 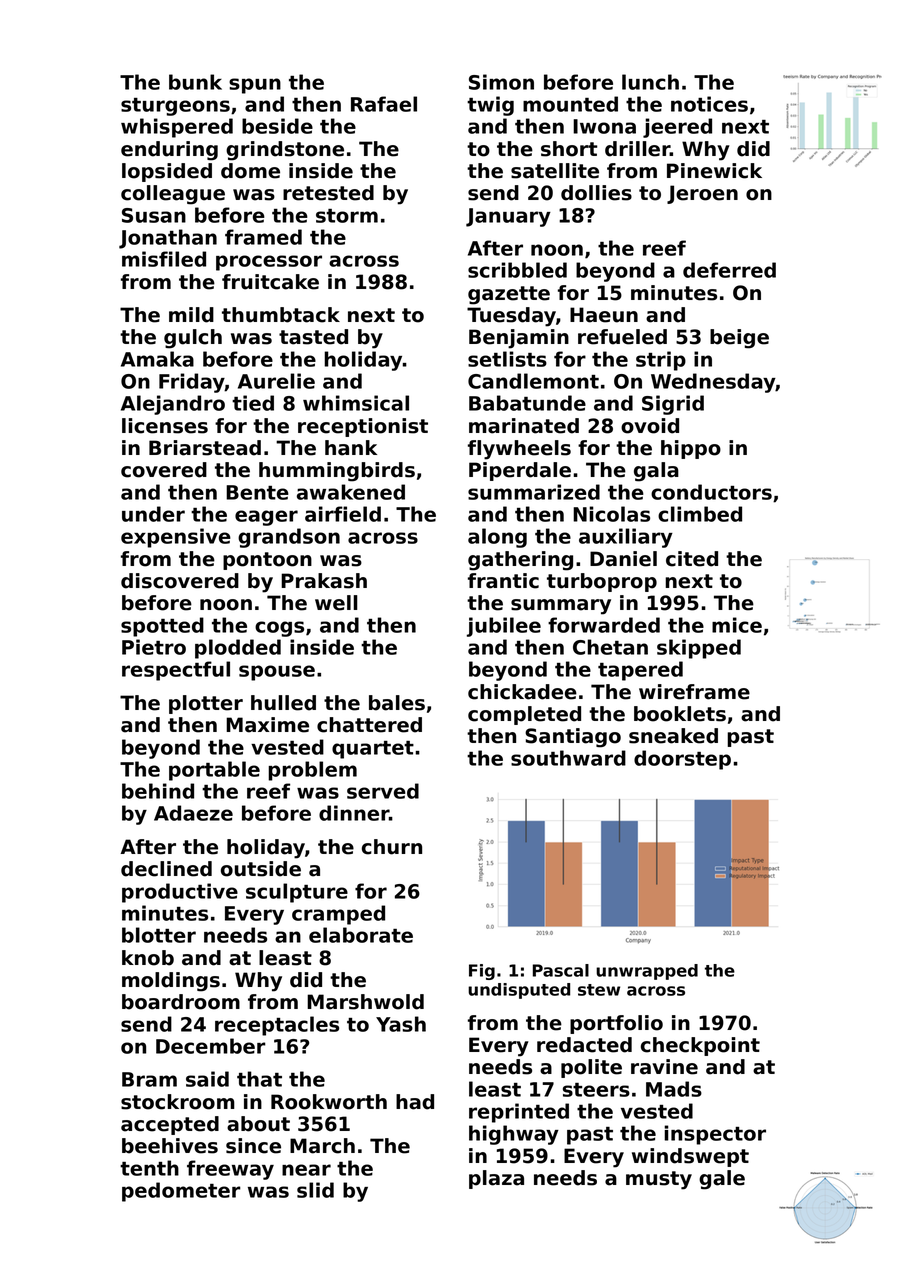 I want to click on spotted, so click(x=162, y=627).
